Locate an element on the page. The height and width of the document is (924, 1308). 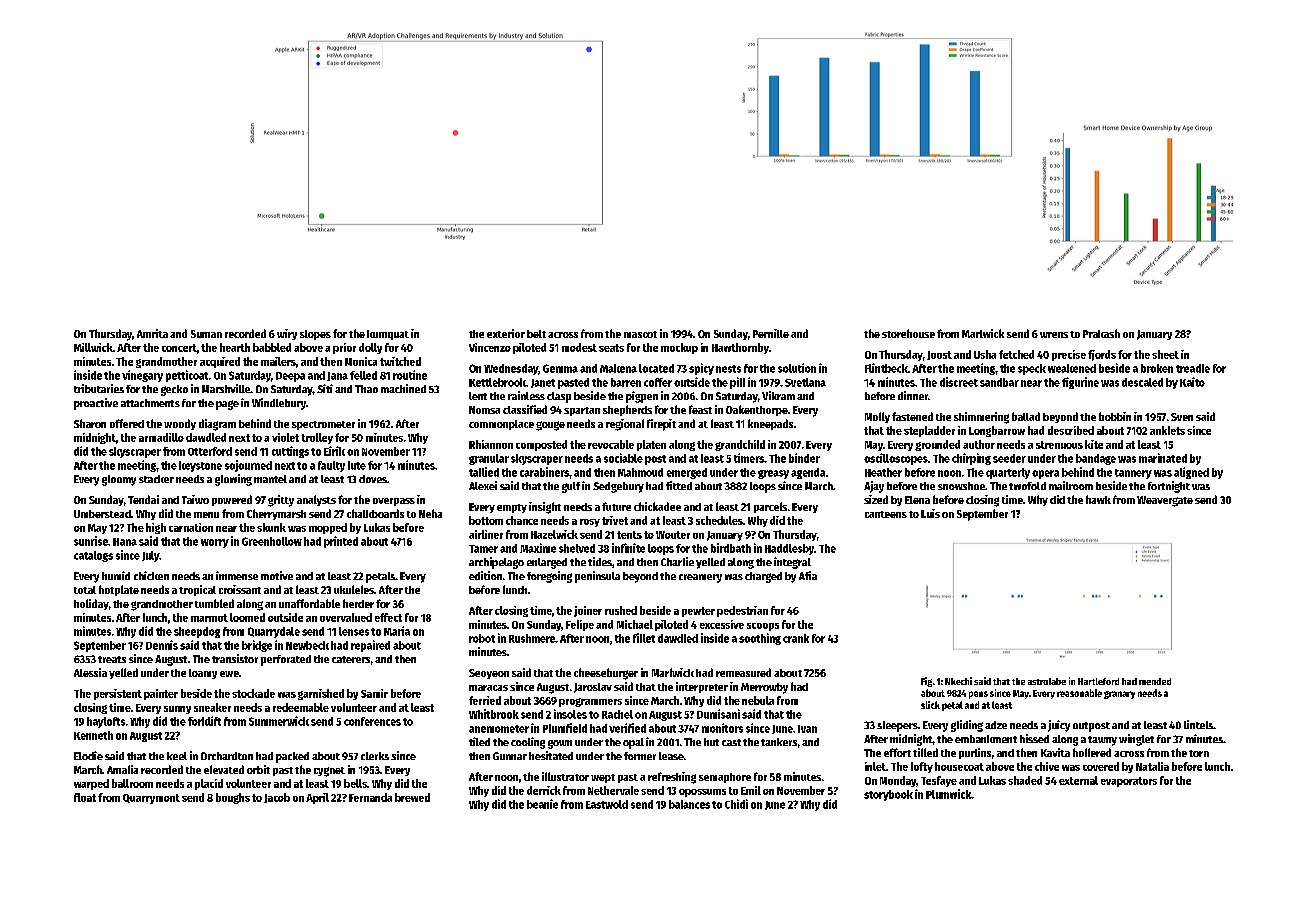
grandchild is located at coordinates (740, 445).
